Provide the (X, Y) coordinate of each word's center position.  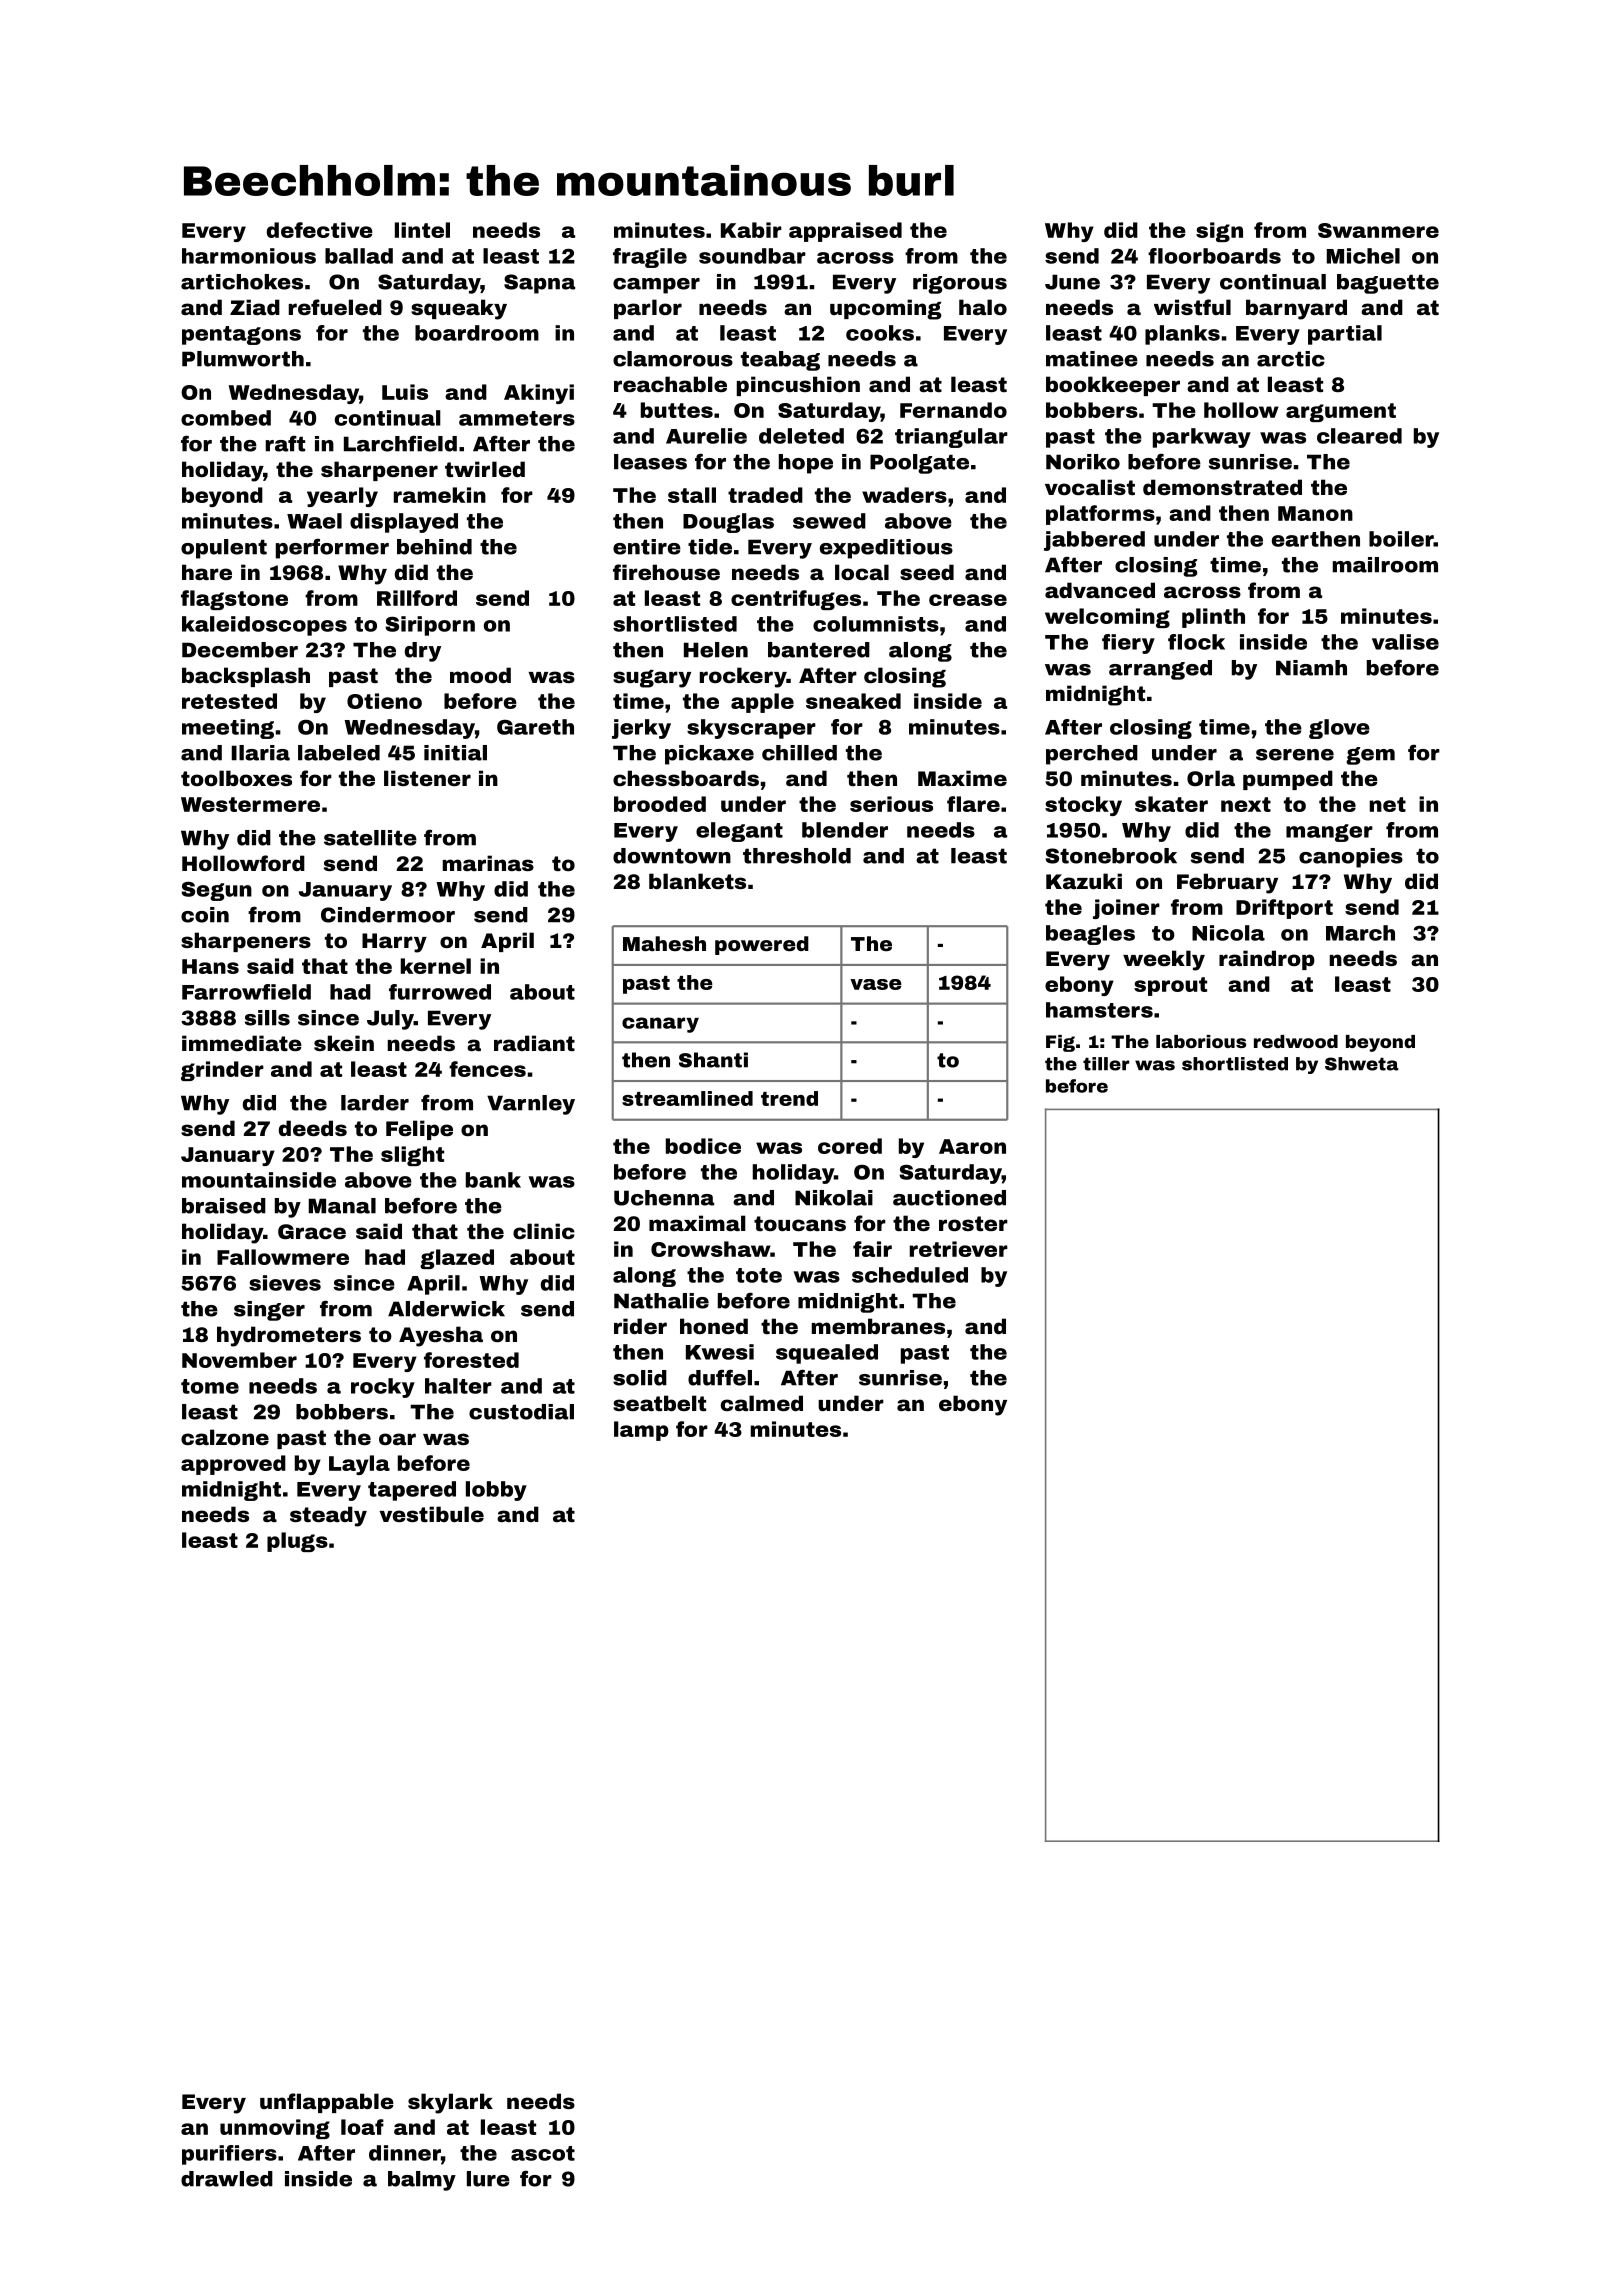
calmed (762, 1403)
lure (488, 2179)
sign (1219, 232)
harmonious (249, 256)
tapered (412, 1491)
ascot (543, 2153)
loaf (362, 2127)
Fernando (953, 410)
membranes (878, 1326)
